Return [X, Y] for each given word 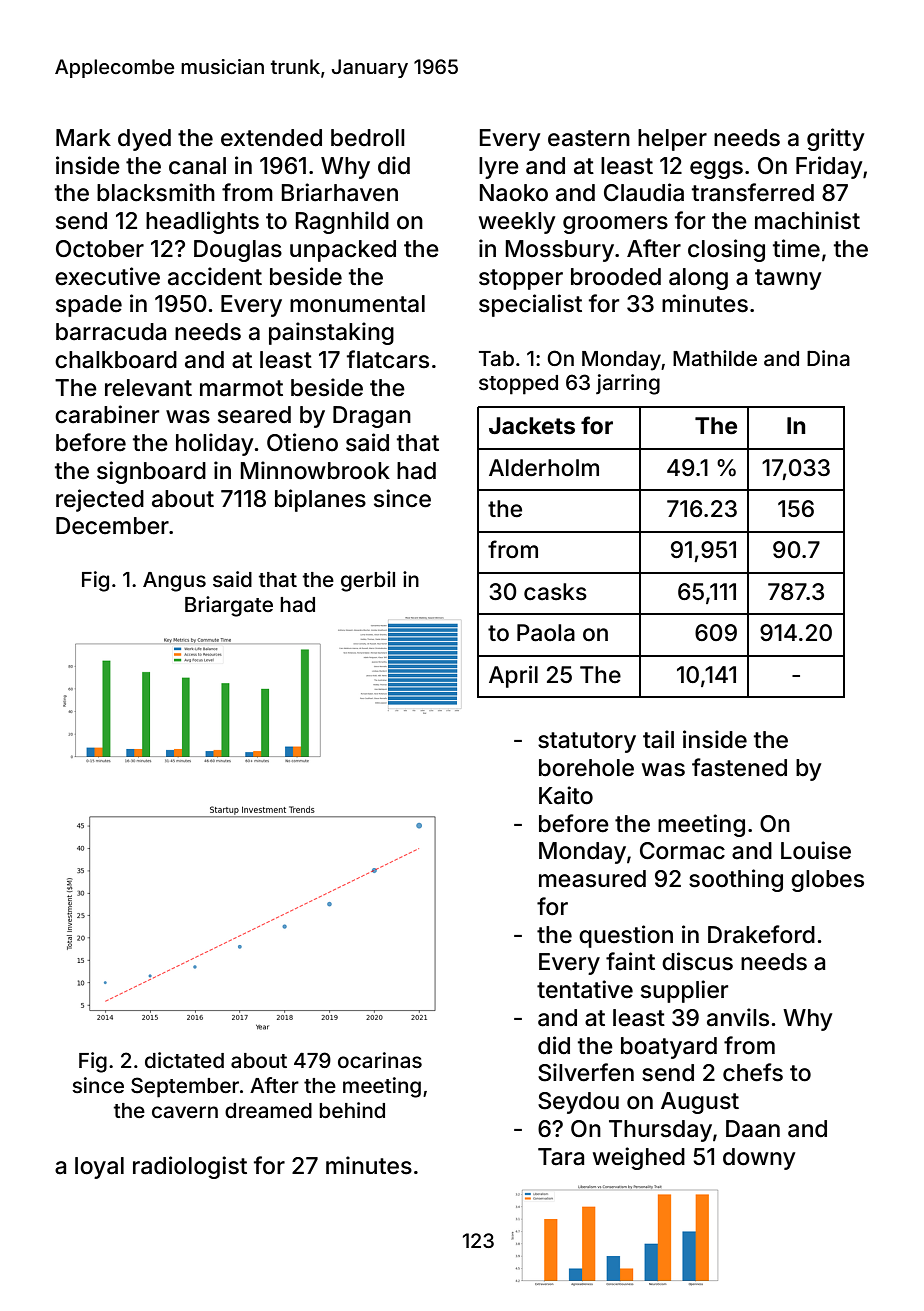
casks [555, 592]
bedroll [368, 138]
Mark [83, 138]
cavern [185, 1112]
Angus [174, 582]
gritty [835, 139]
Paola [546, 633]
